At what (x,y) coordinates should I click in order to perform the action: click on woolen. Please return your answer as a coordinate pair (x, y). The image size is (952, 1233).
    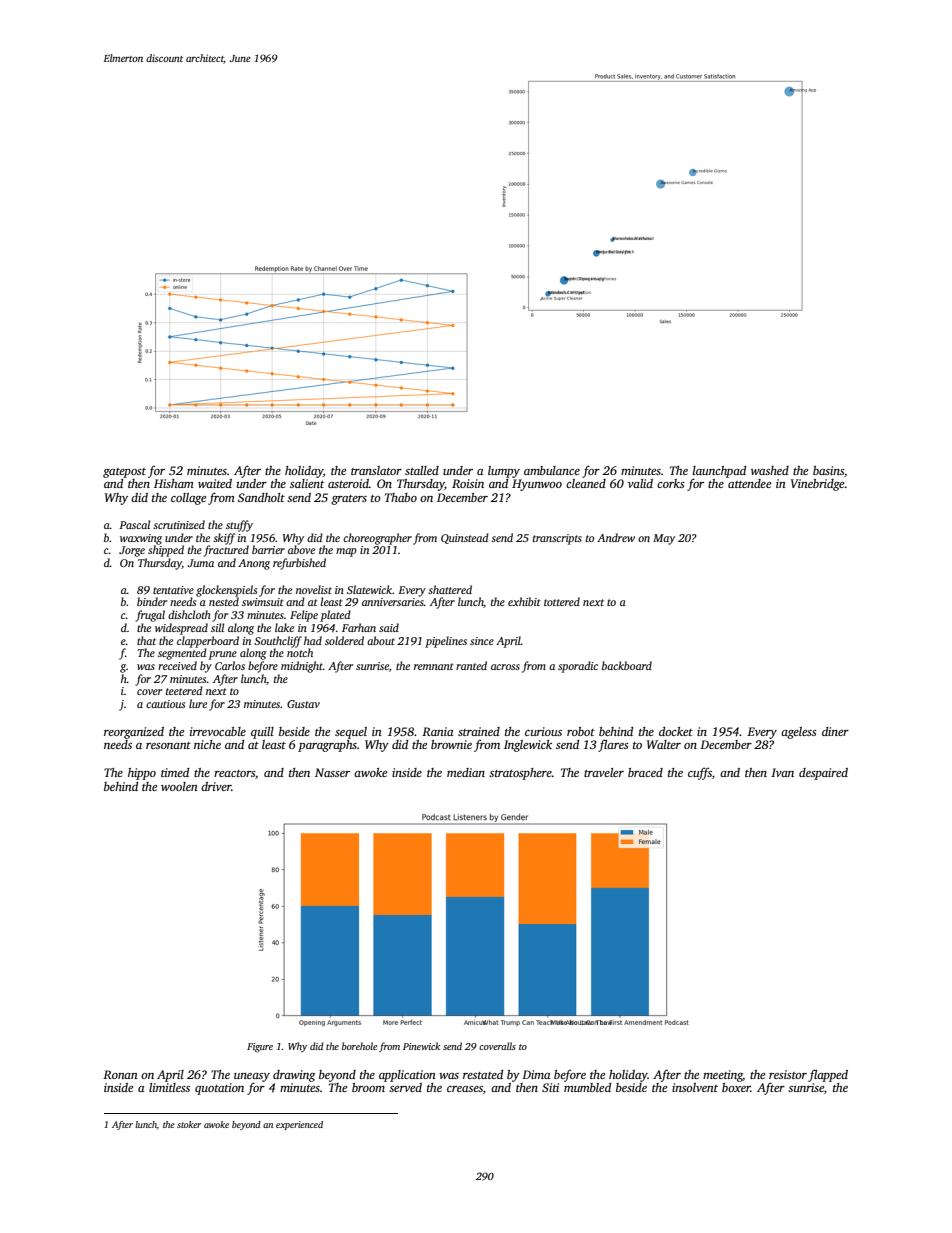
    Looking at the image, I should click on (179, 786).
